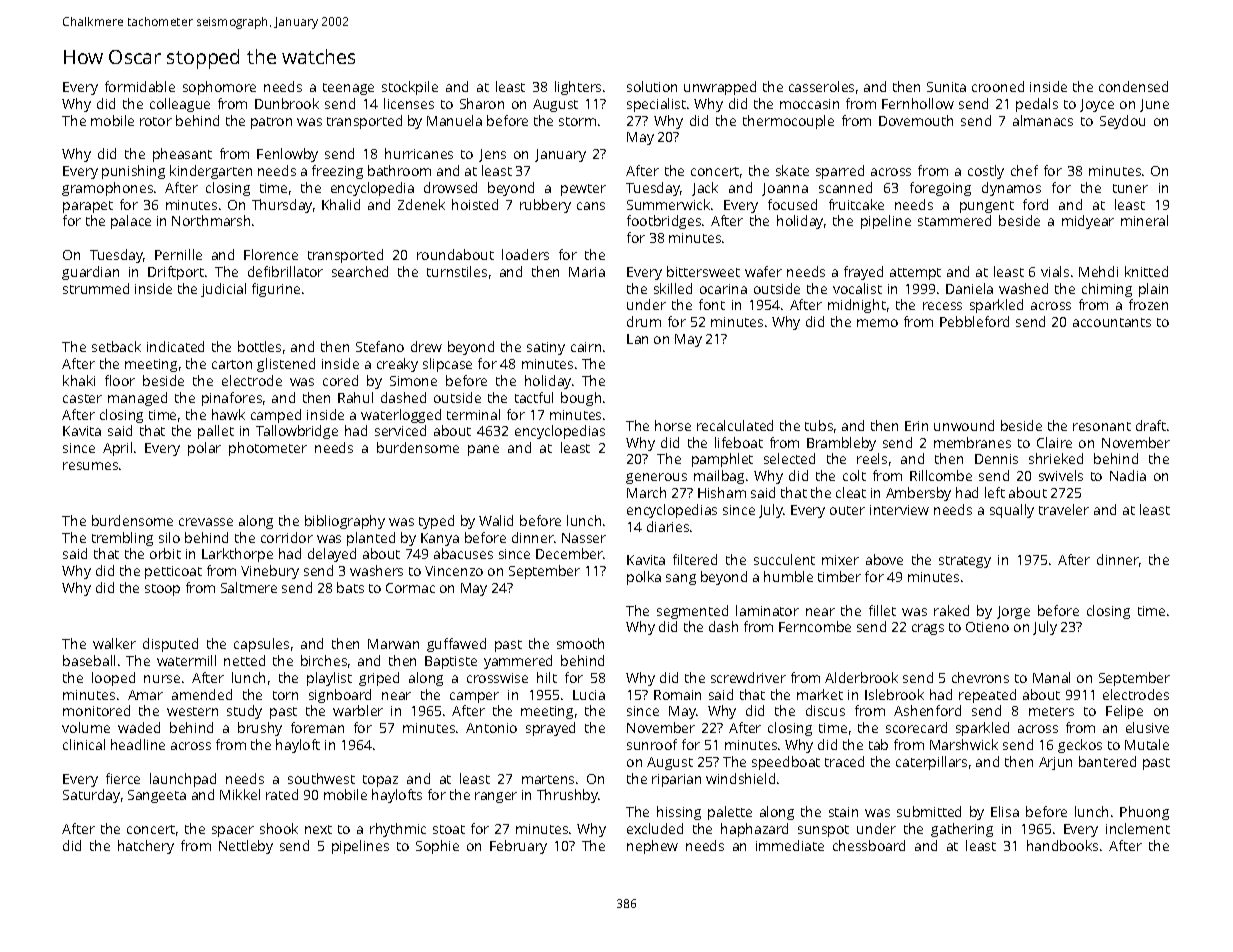 This document has width=1233, height=952. I want to click on bantered, so click(1107, 761).
